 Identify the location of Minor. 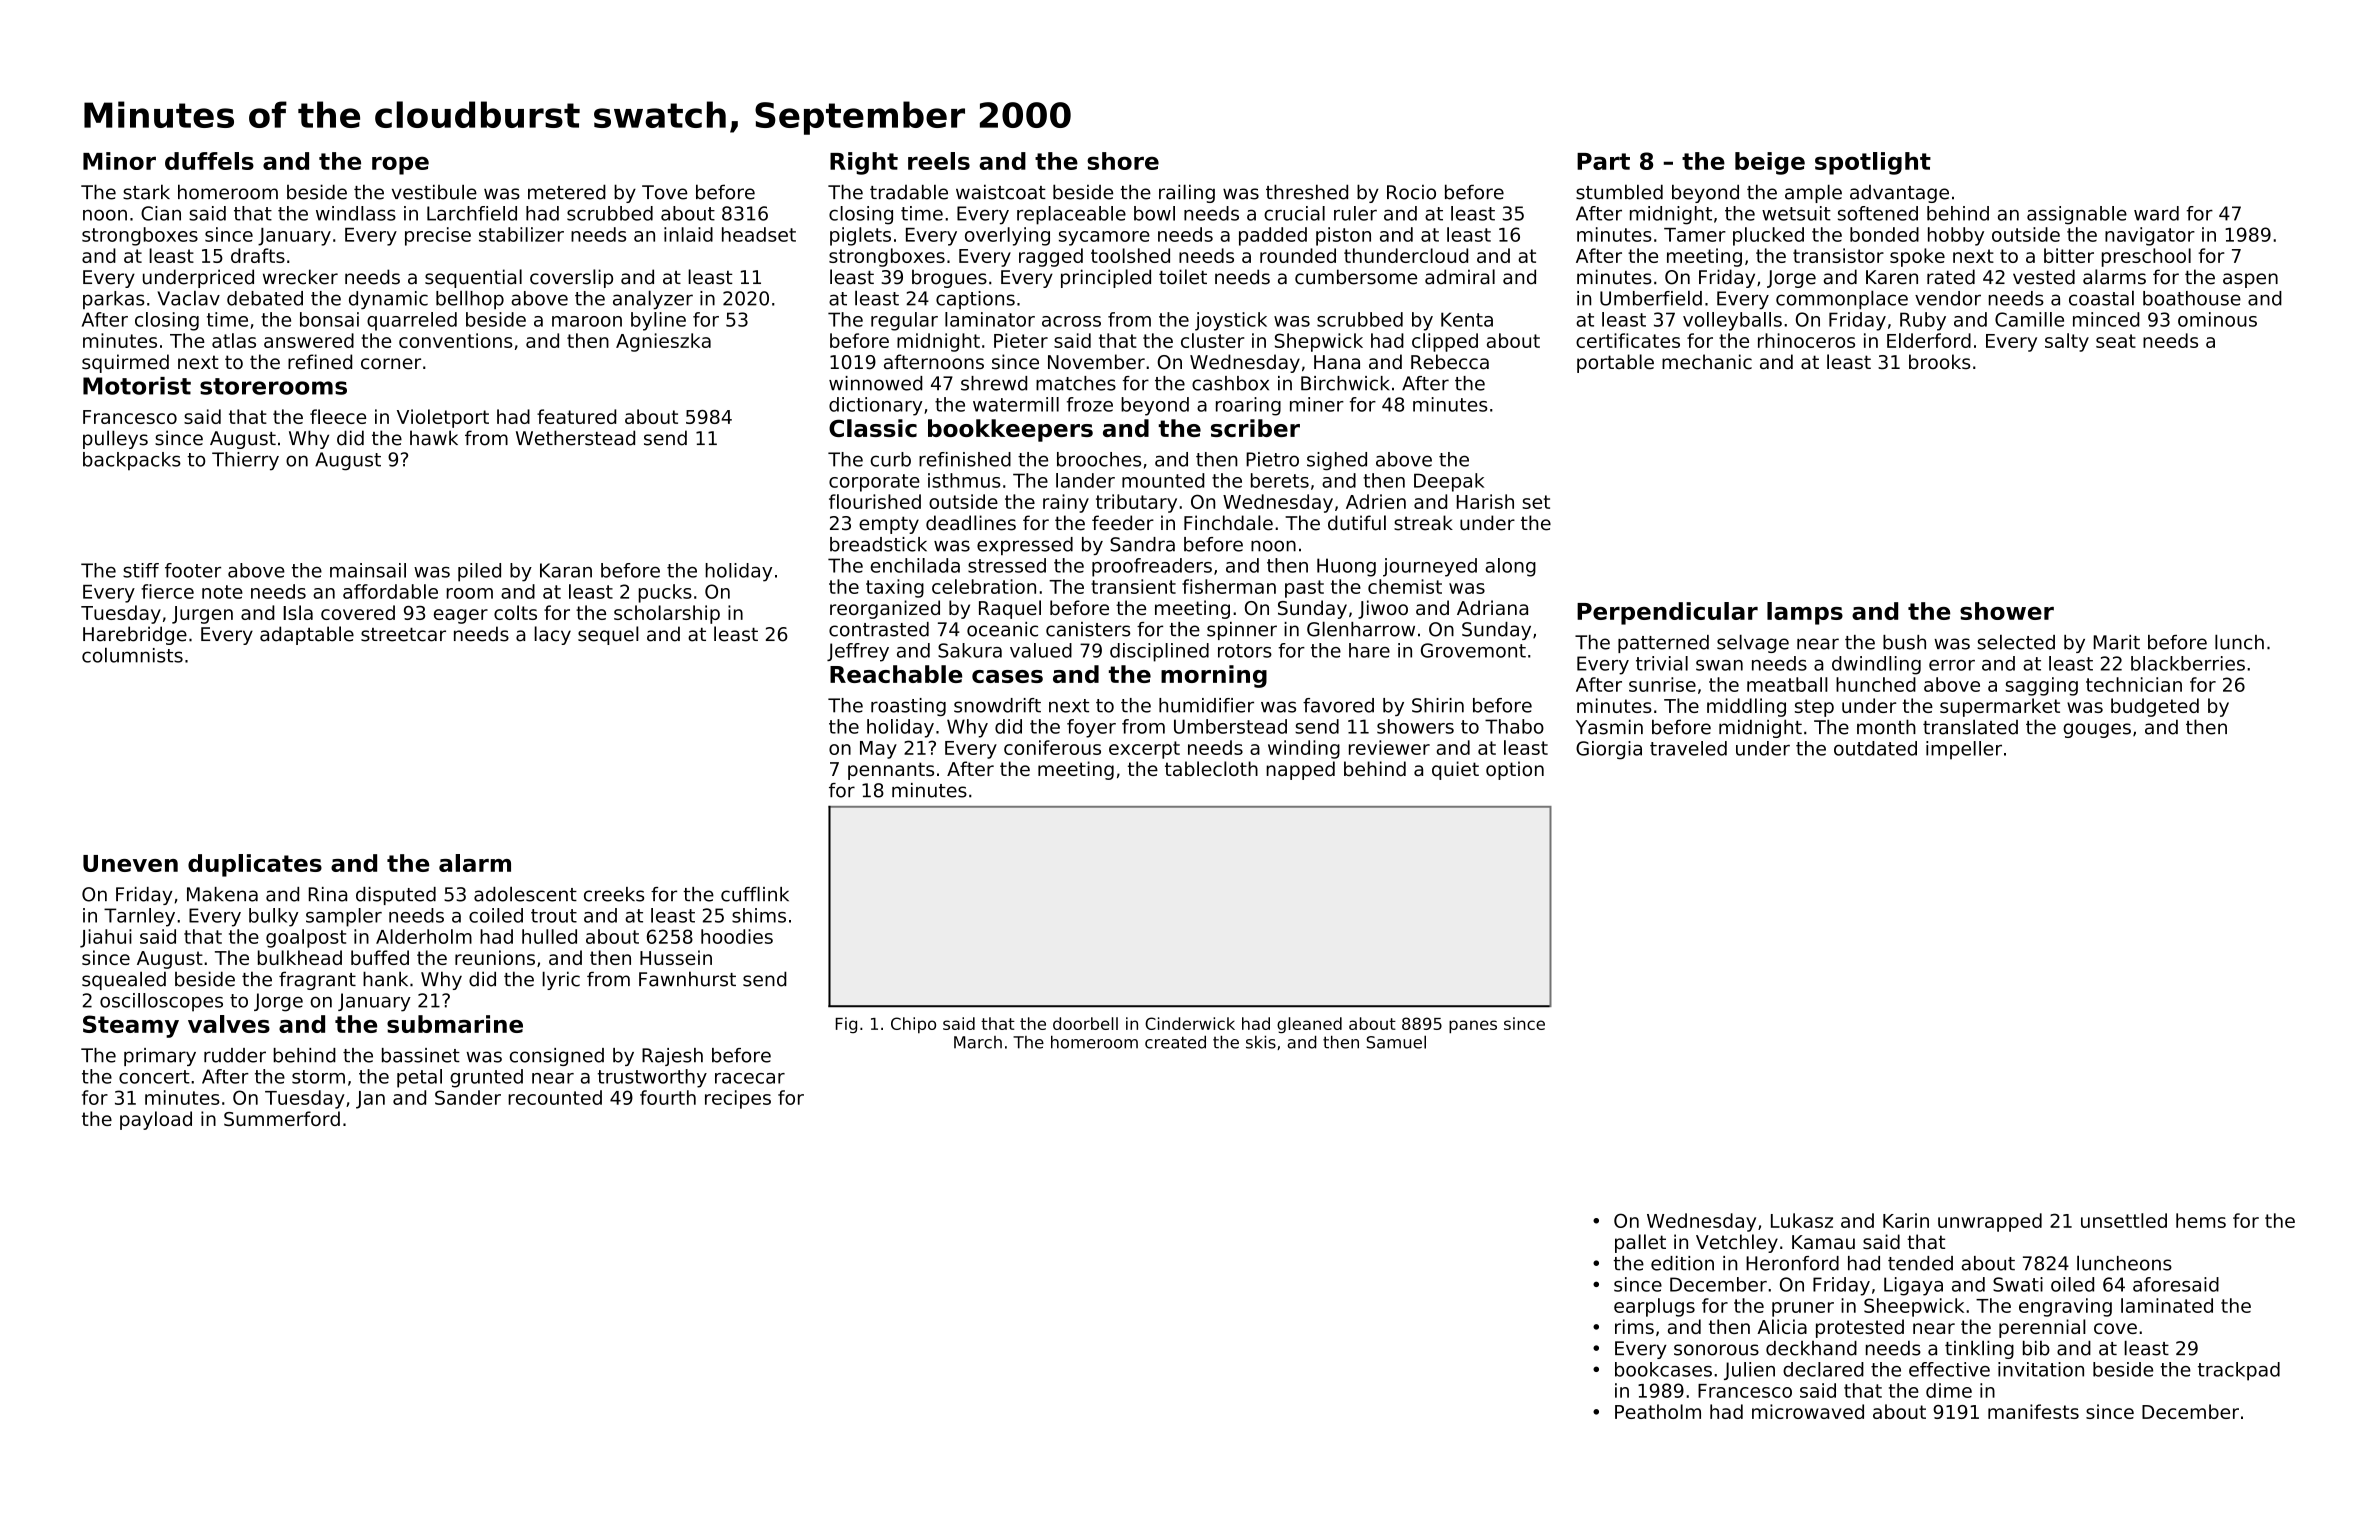
(119, 161).
